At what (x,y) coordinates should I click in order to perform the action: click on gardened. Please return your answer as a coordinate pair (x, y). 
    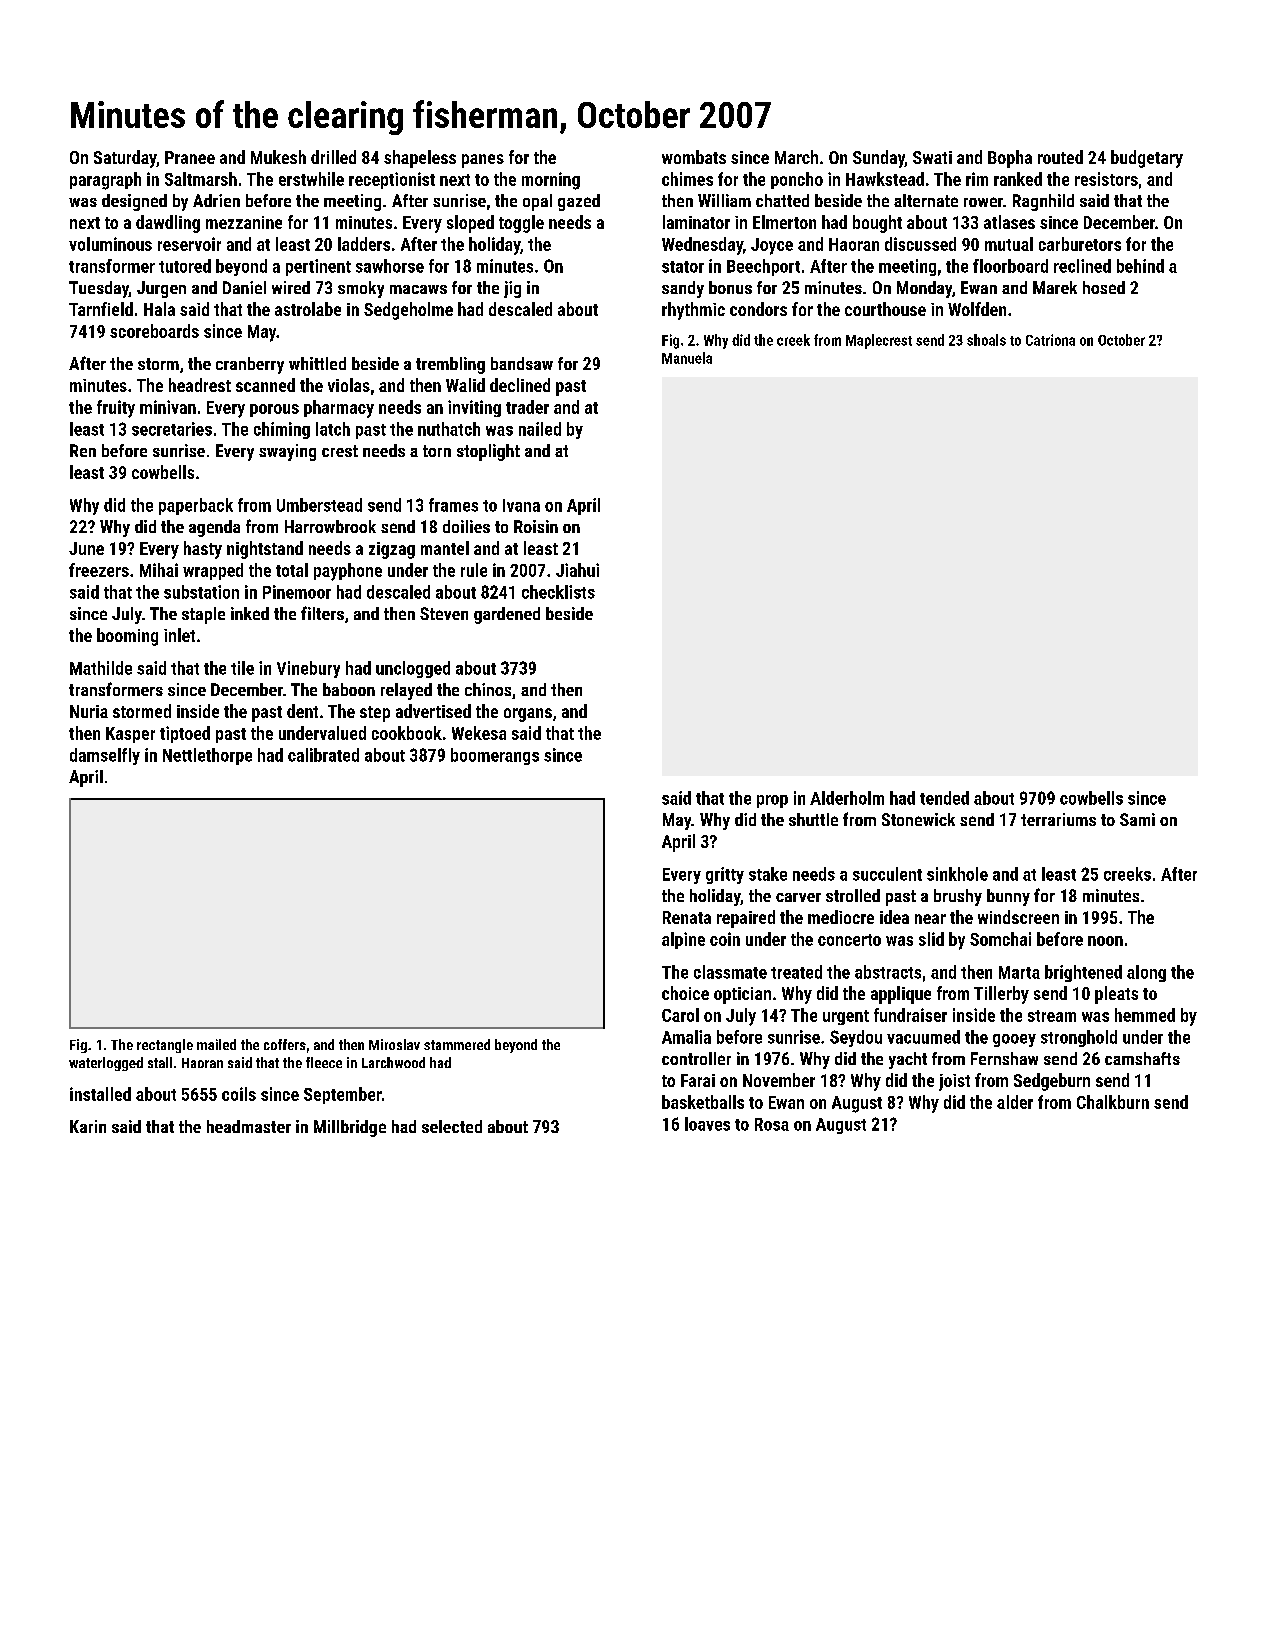
    Looking at the image, I should click on (507, 615).
